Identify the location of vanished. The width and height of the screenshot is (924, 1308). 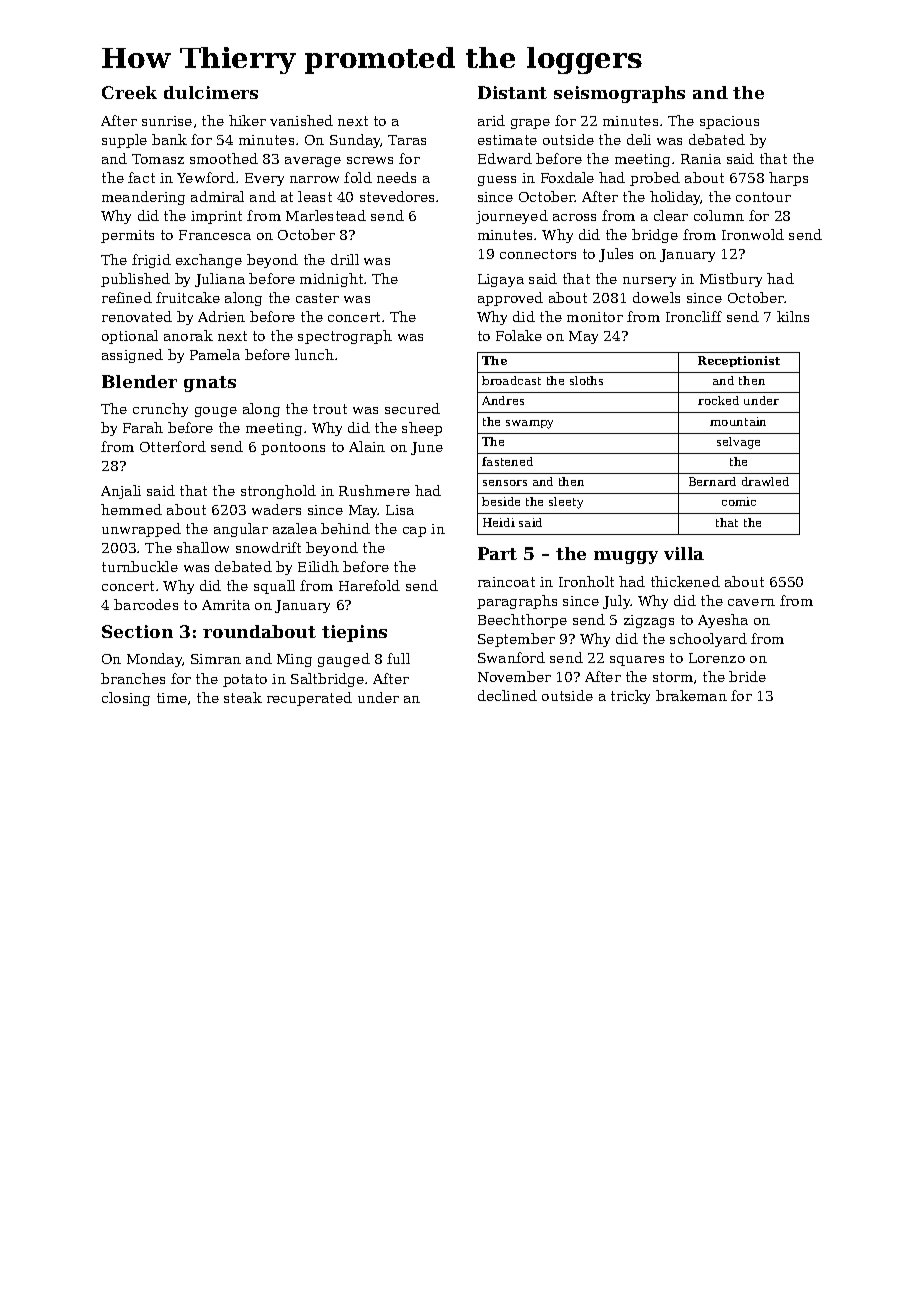
(301, 120).
